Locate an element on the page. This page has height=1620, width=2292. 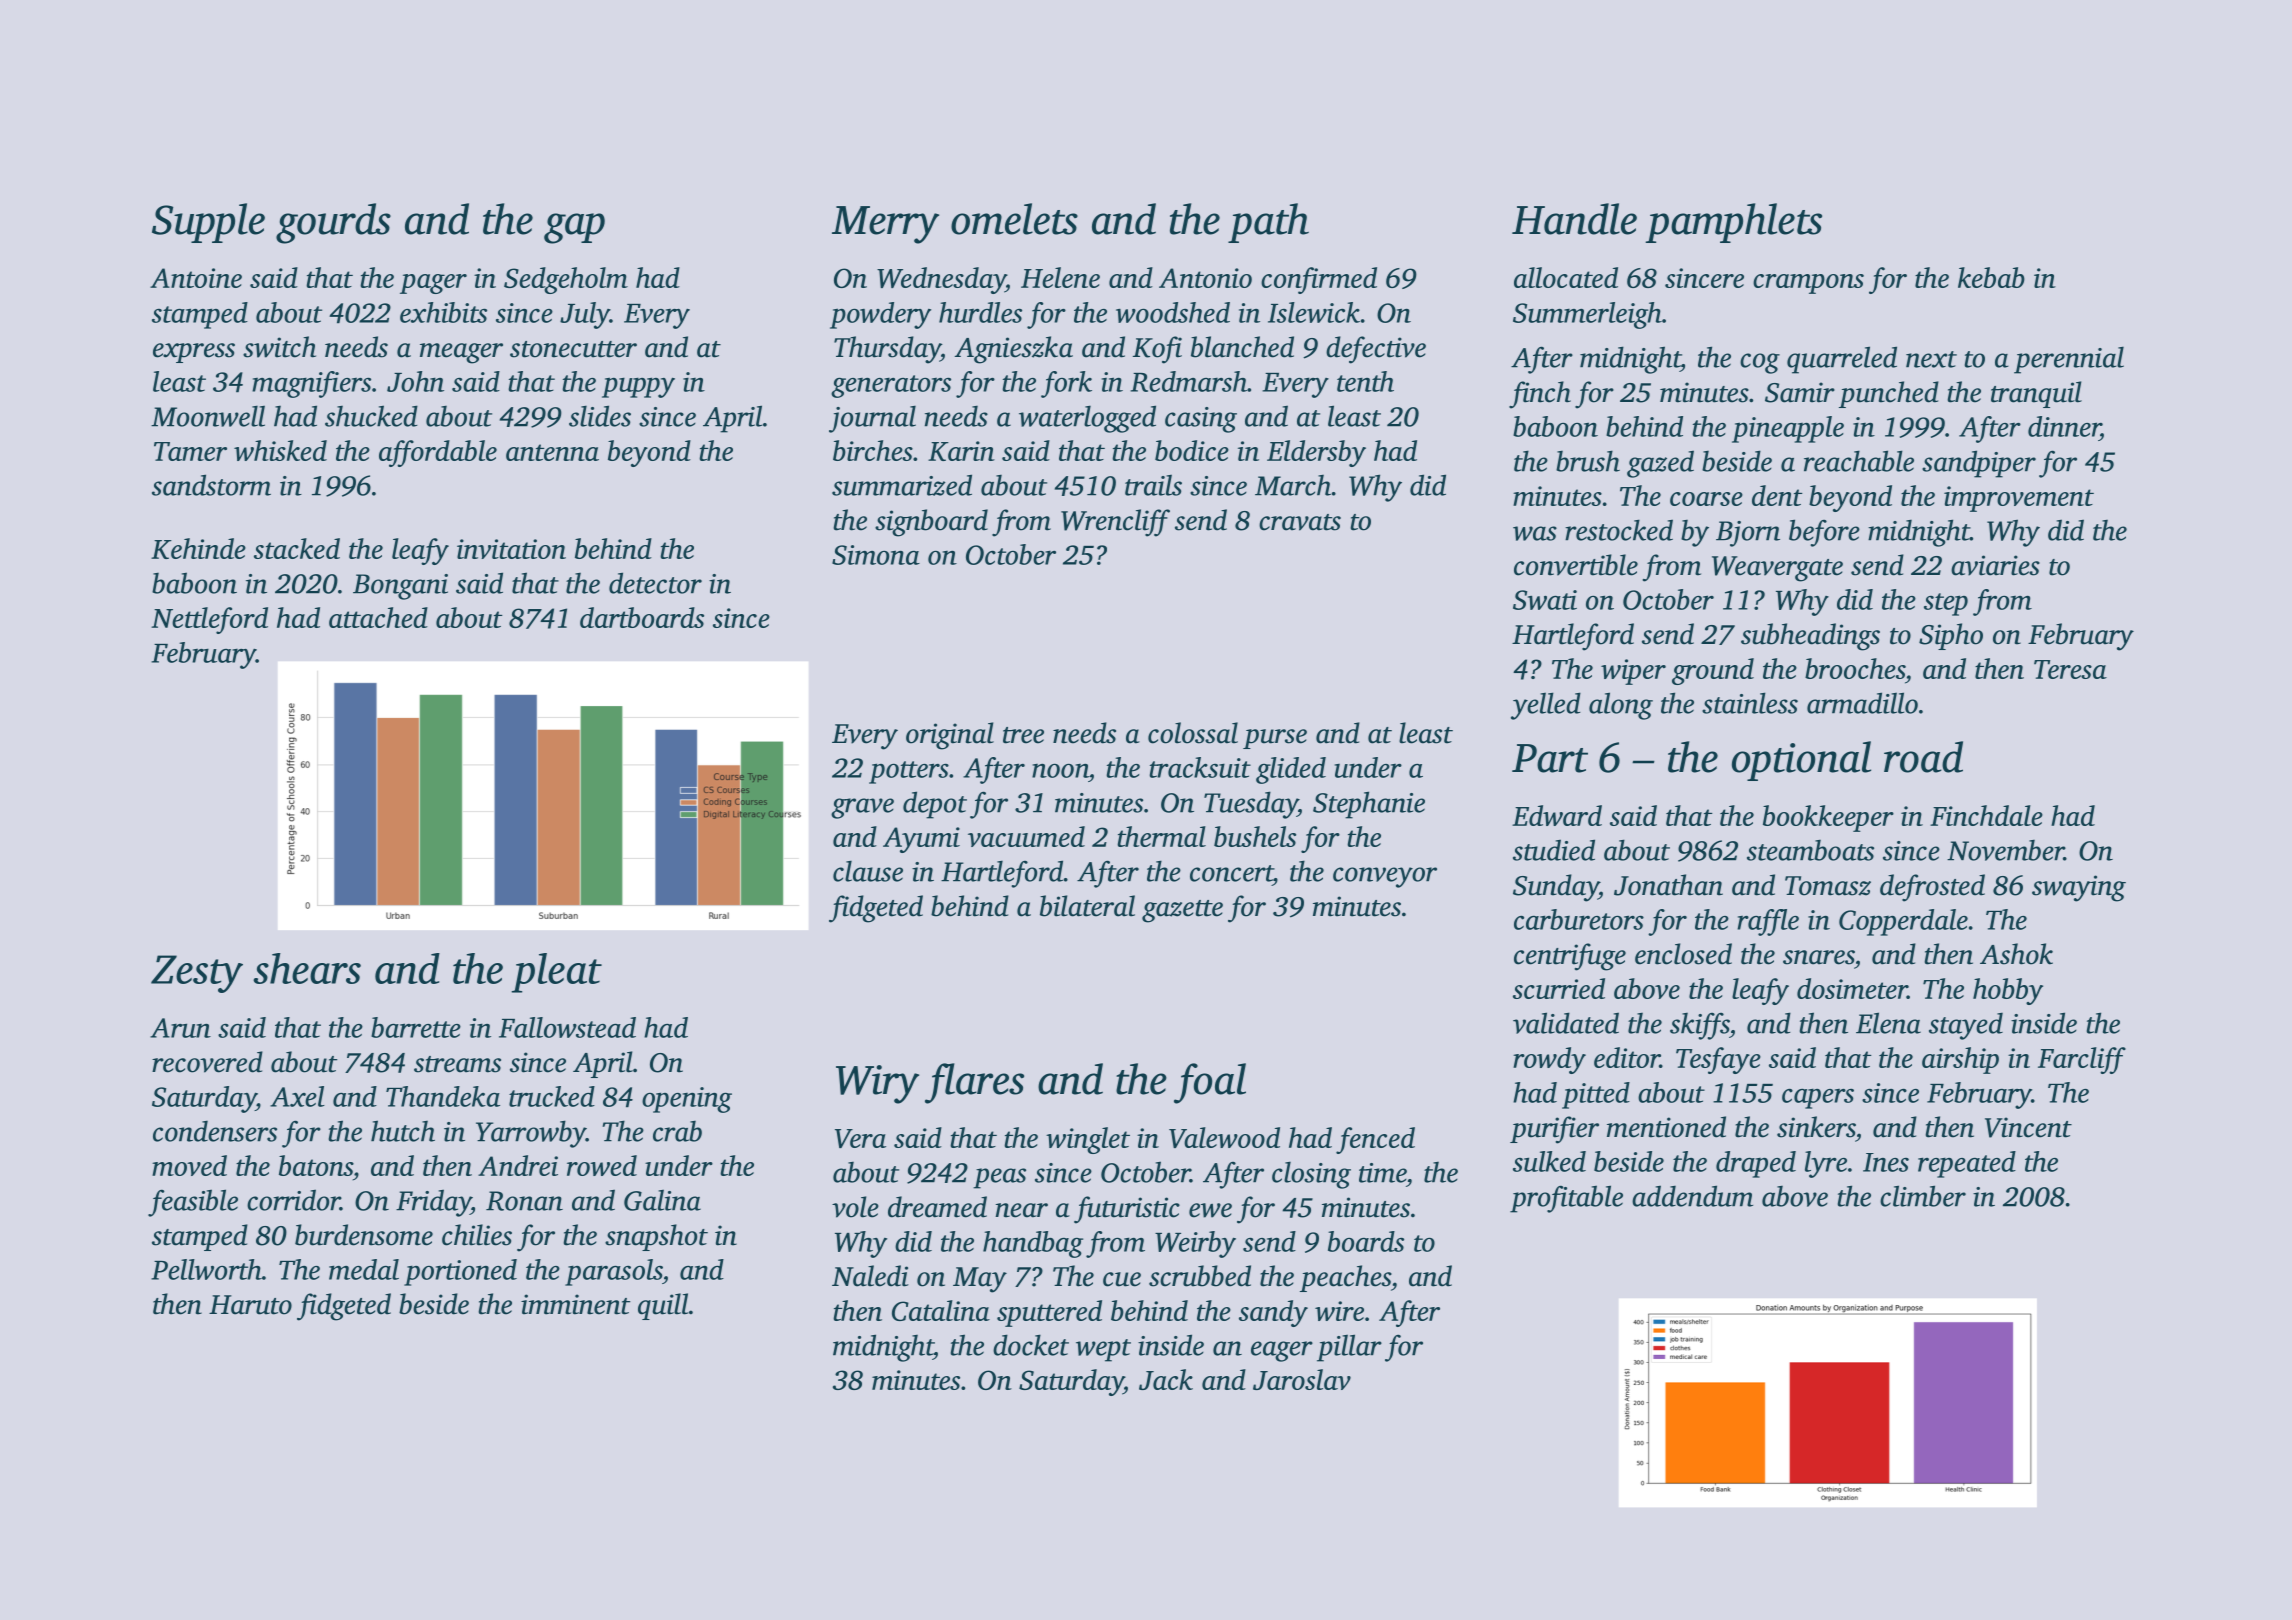
hurdles is located at coordinates (980, 312).
